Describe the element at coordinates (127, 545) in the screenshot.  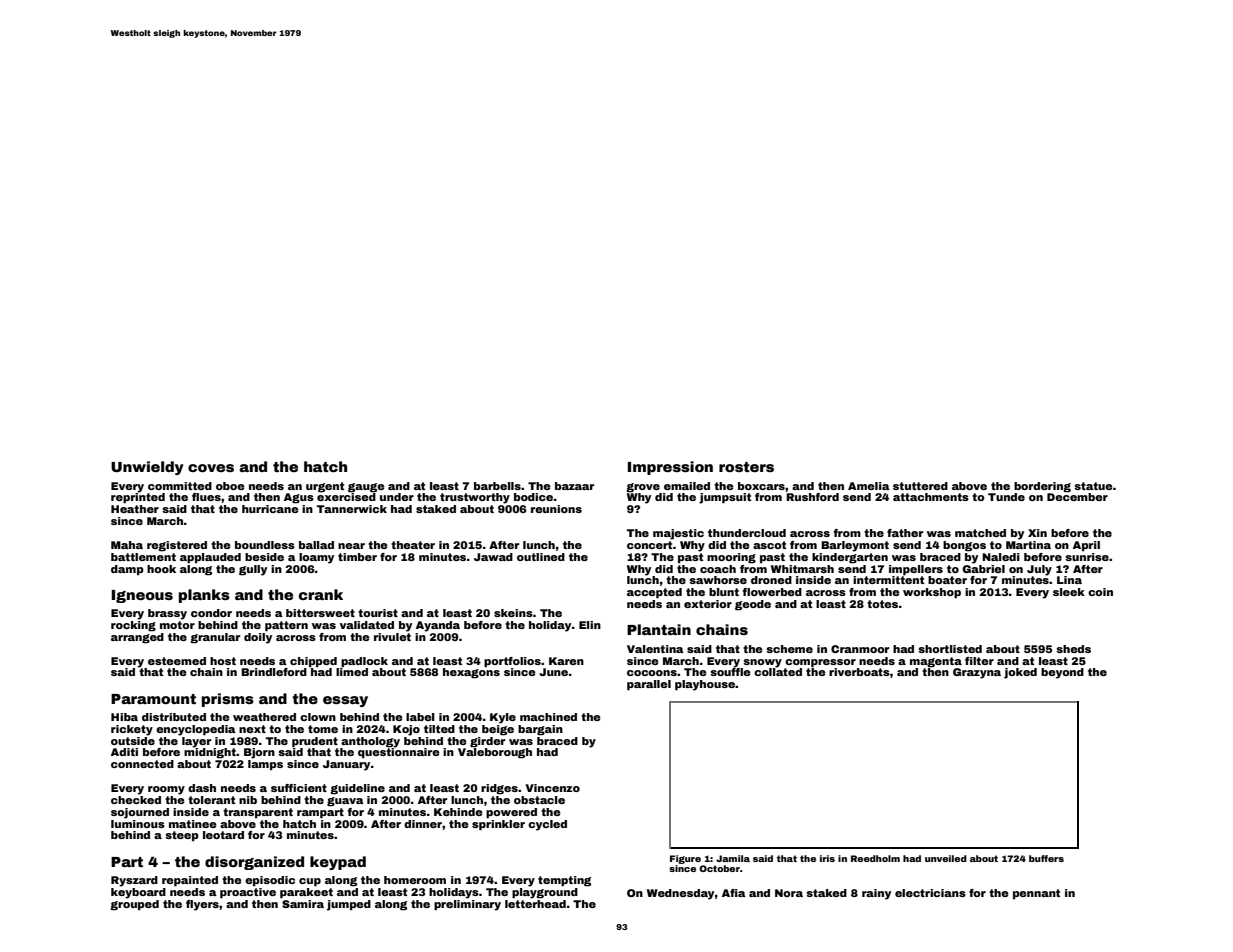
I see `Maha` at that location.
